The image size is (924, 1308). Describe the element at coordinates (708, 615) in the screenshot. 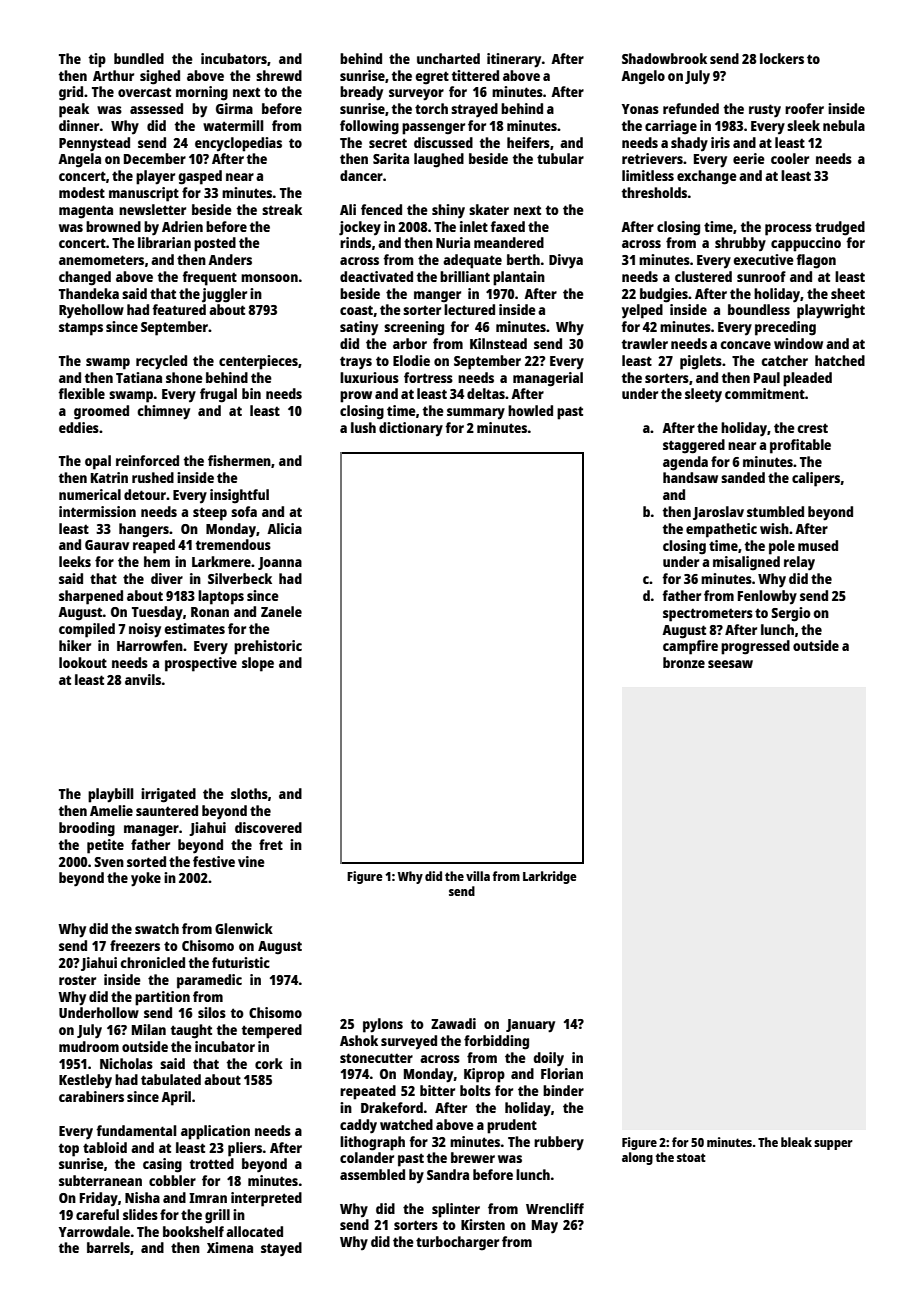

I see `spectrometers` at that location.
